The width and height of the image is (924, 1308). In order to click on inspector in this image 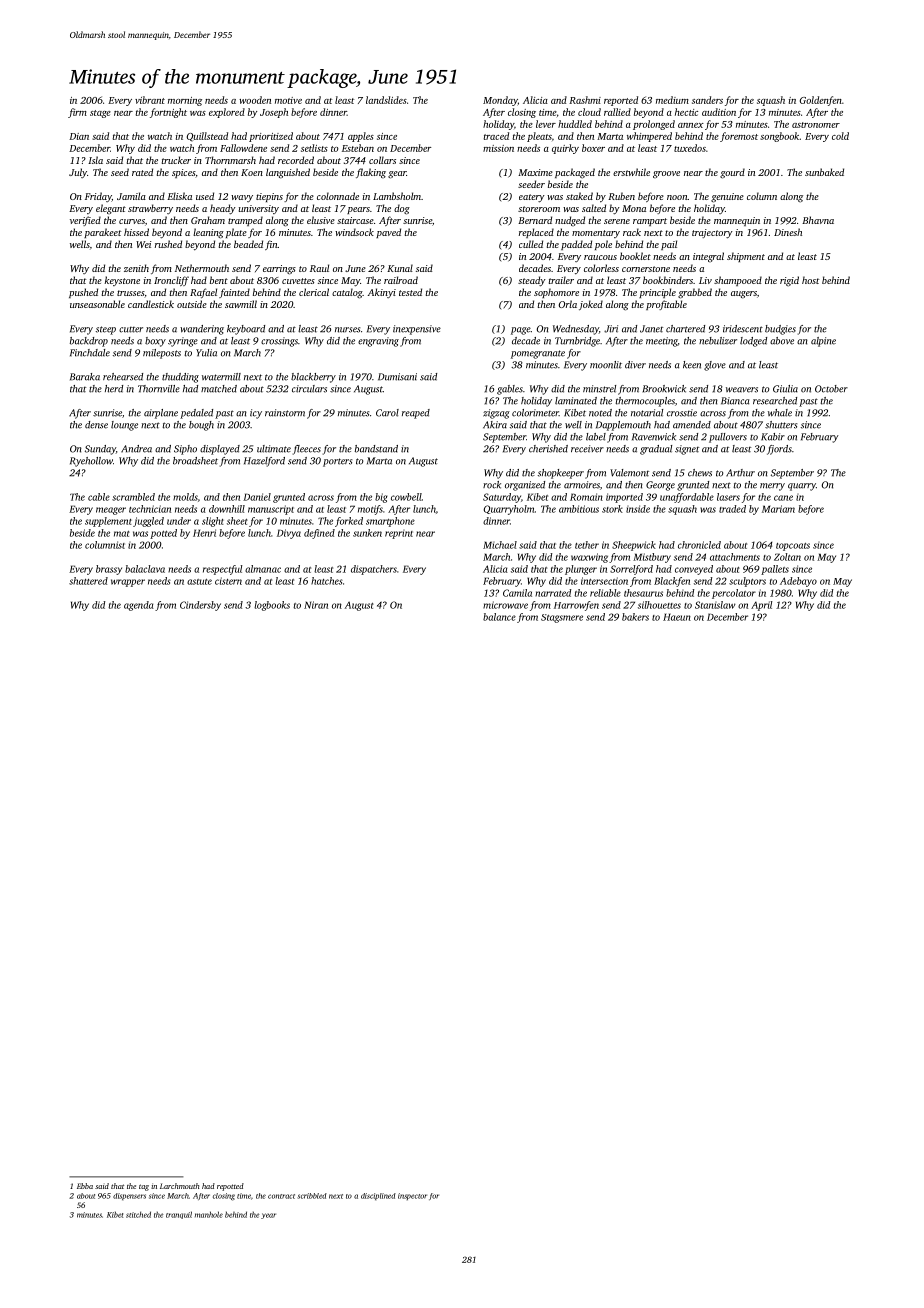, I will do `click(412, 1196)`.
